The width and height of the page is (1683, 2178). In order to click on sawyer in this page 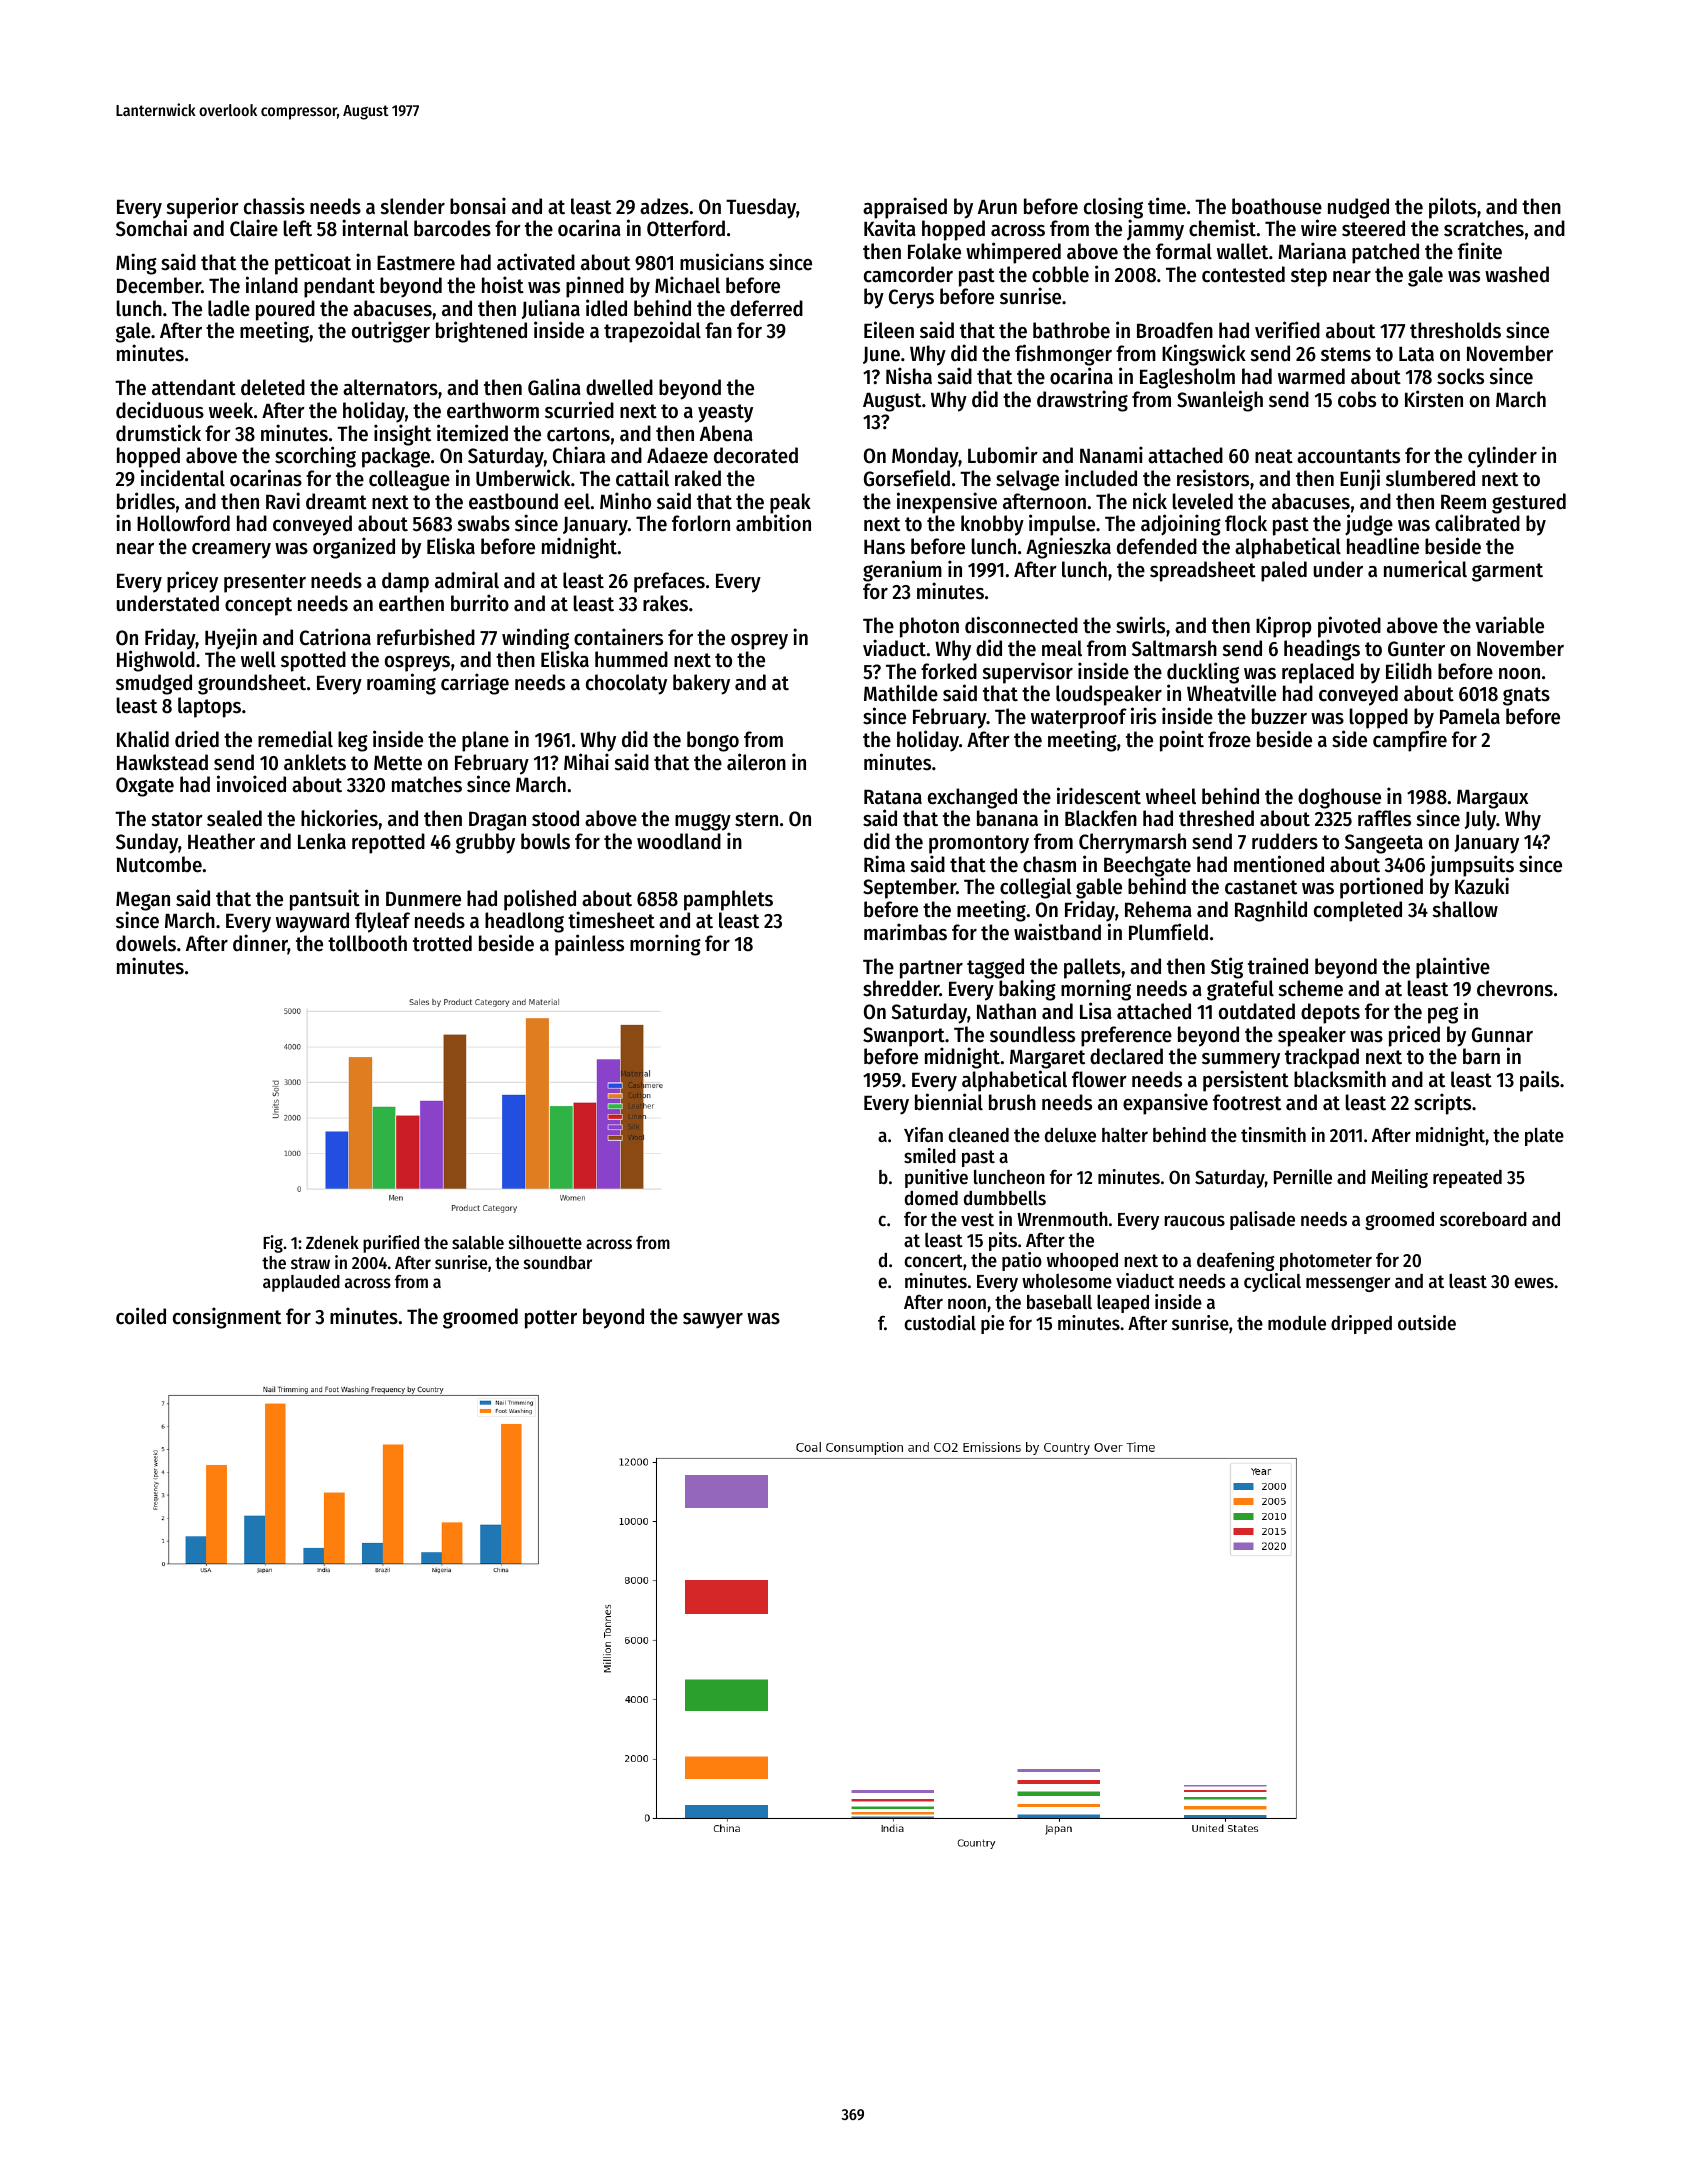, I will do `click(713, 1321)`.
